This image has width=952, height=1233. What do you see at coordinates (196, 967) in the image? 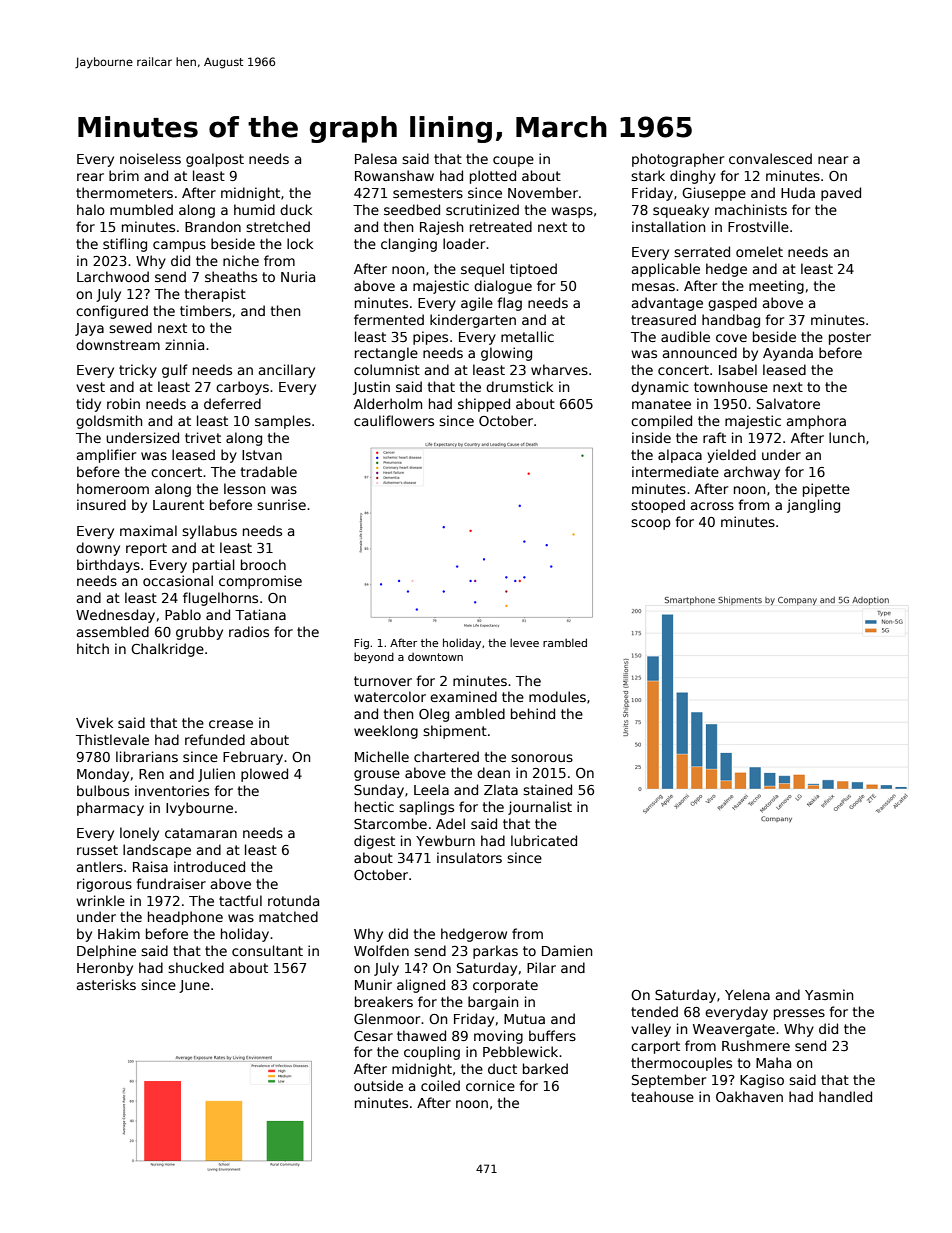
I see `shucked` at bounding box center [196, 967].
